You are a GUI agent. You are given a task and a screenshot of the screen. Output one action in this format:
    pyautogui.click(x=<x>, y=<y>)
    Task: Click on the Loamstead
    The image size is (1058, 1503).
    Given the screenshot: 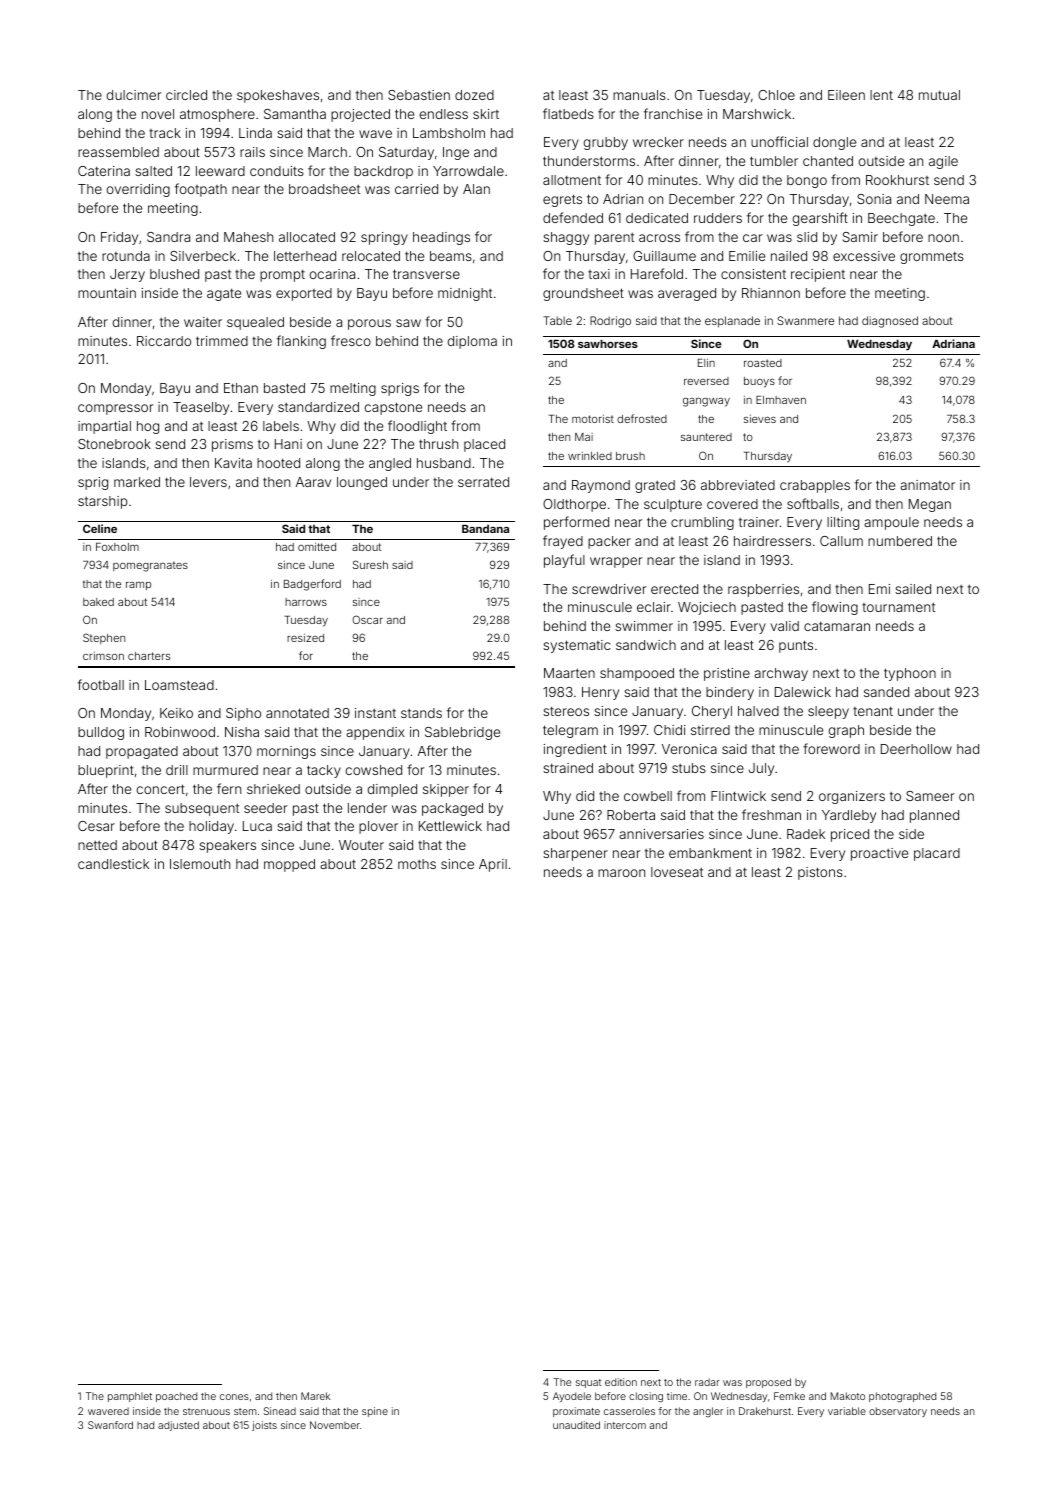 What is the action you would take?
    pyautogui.click(x=179, y=685)
